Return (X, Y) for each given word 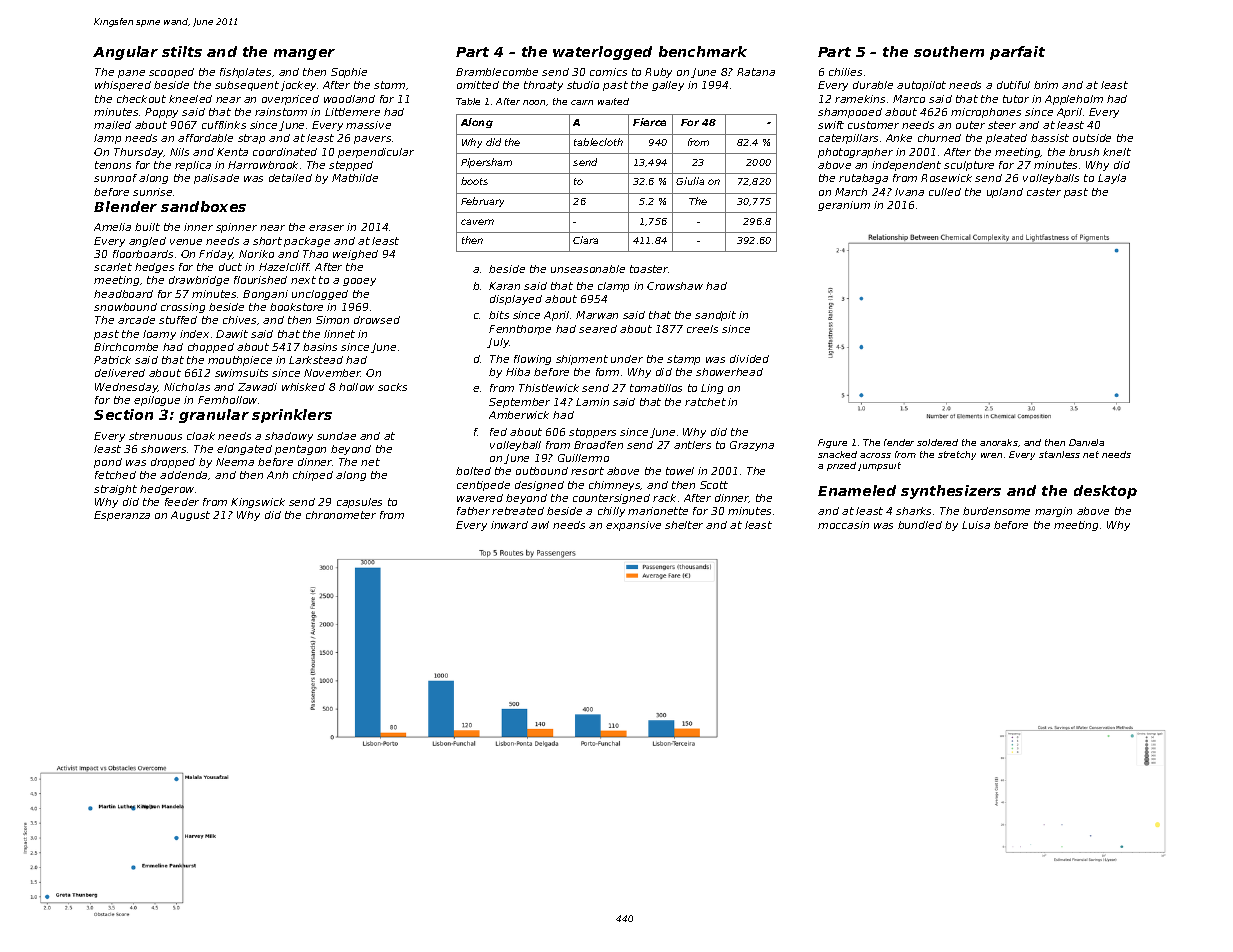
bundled (920, 525)
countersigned (611, 499)
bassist (1050, 138)
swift (831, 125)
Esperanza (122, 516)
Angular (125, 53)
